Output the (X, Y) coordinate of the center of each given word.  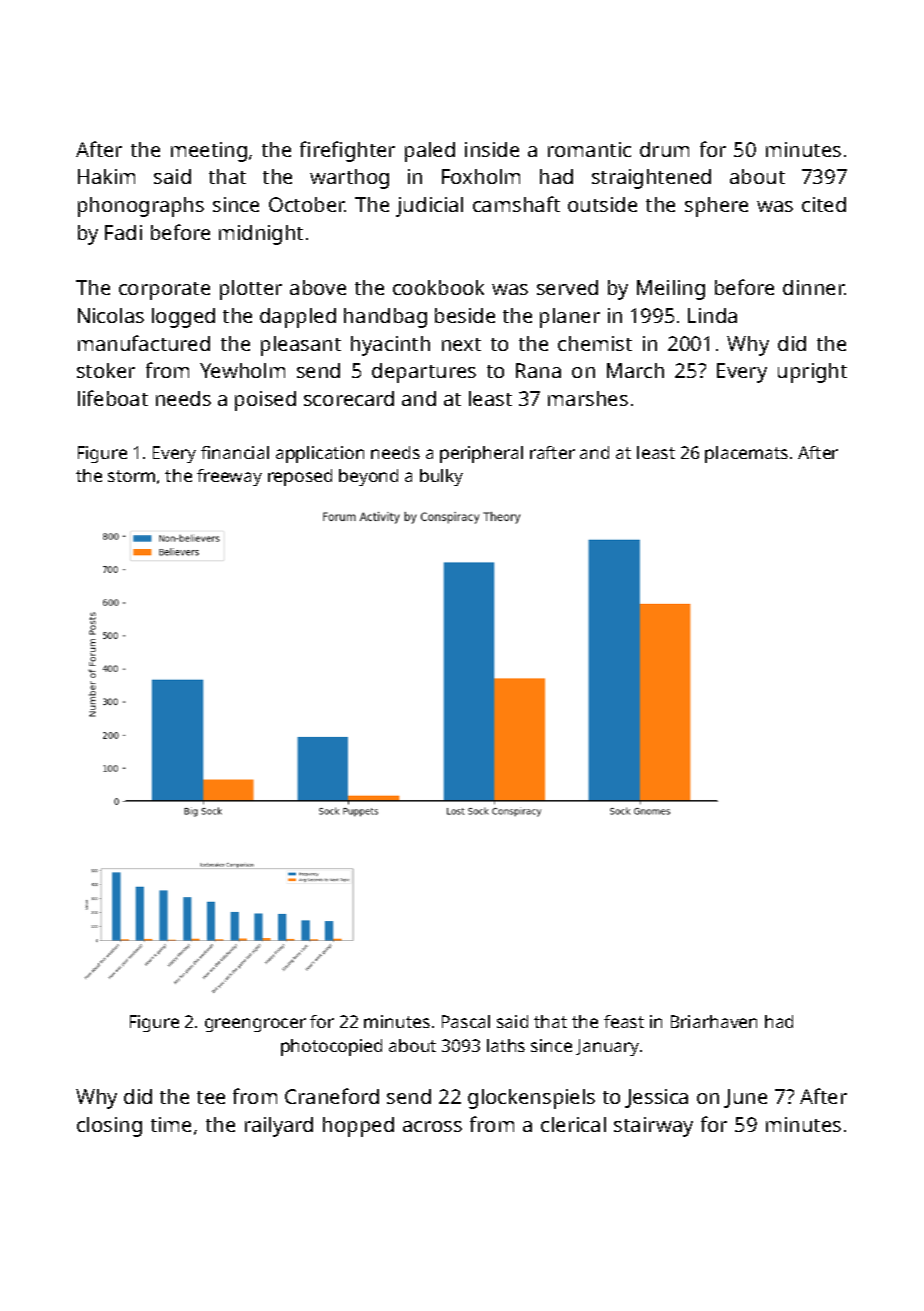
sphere (716, 207)
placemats (746, 454)
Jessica (656, 1098)
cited (824, 204)
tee (211, 1097)
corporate (164, 291)
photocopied (331, 1047)
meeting (209, 152)
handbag (385, 318)
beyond (368, 477)
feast (624, 1021)
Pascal (466, 1021)
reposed (300, 477)
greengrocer (255, 1025)
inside (492, 149)
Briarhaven (714, 1021)
